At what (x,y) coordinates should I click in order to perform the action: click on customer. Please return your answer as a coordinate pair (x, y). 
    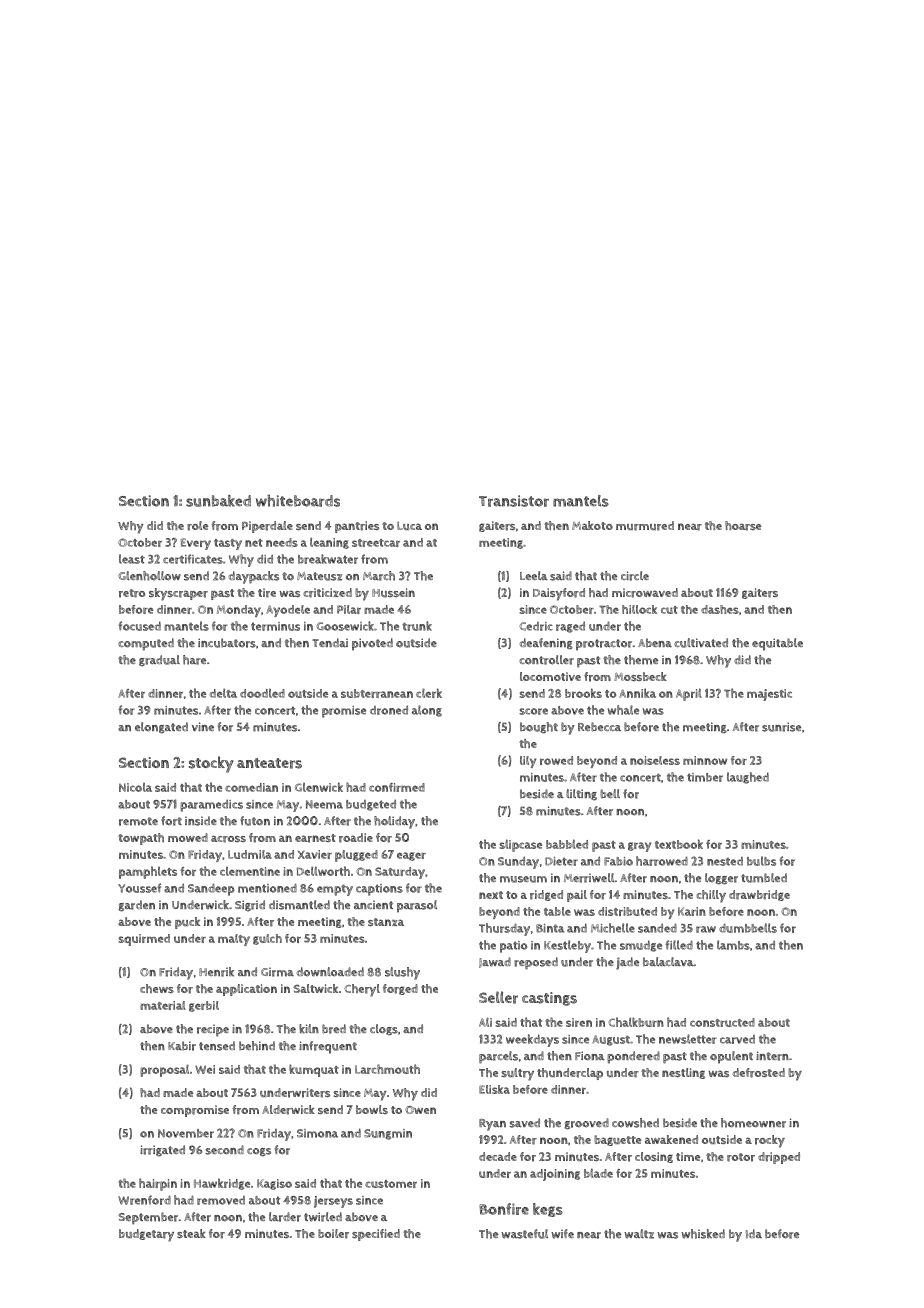
    Looking at the image, I should click on (391, 1184).
